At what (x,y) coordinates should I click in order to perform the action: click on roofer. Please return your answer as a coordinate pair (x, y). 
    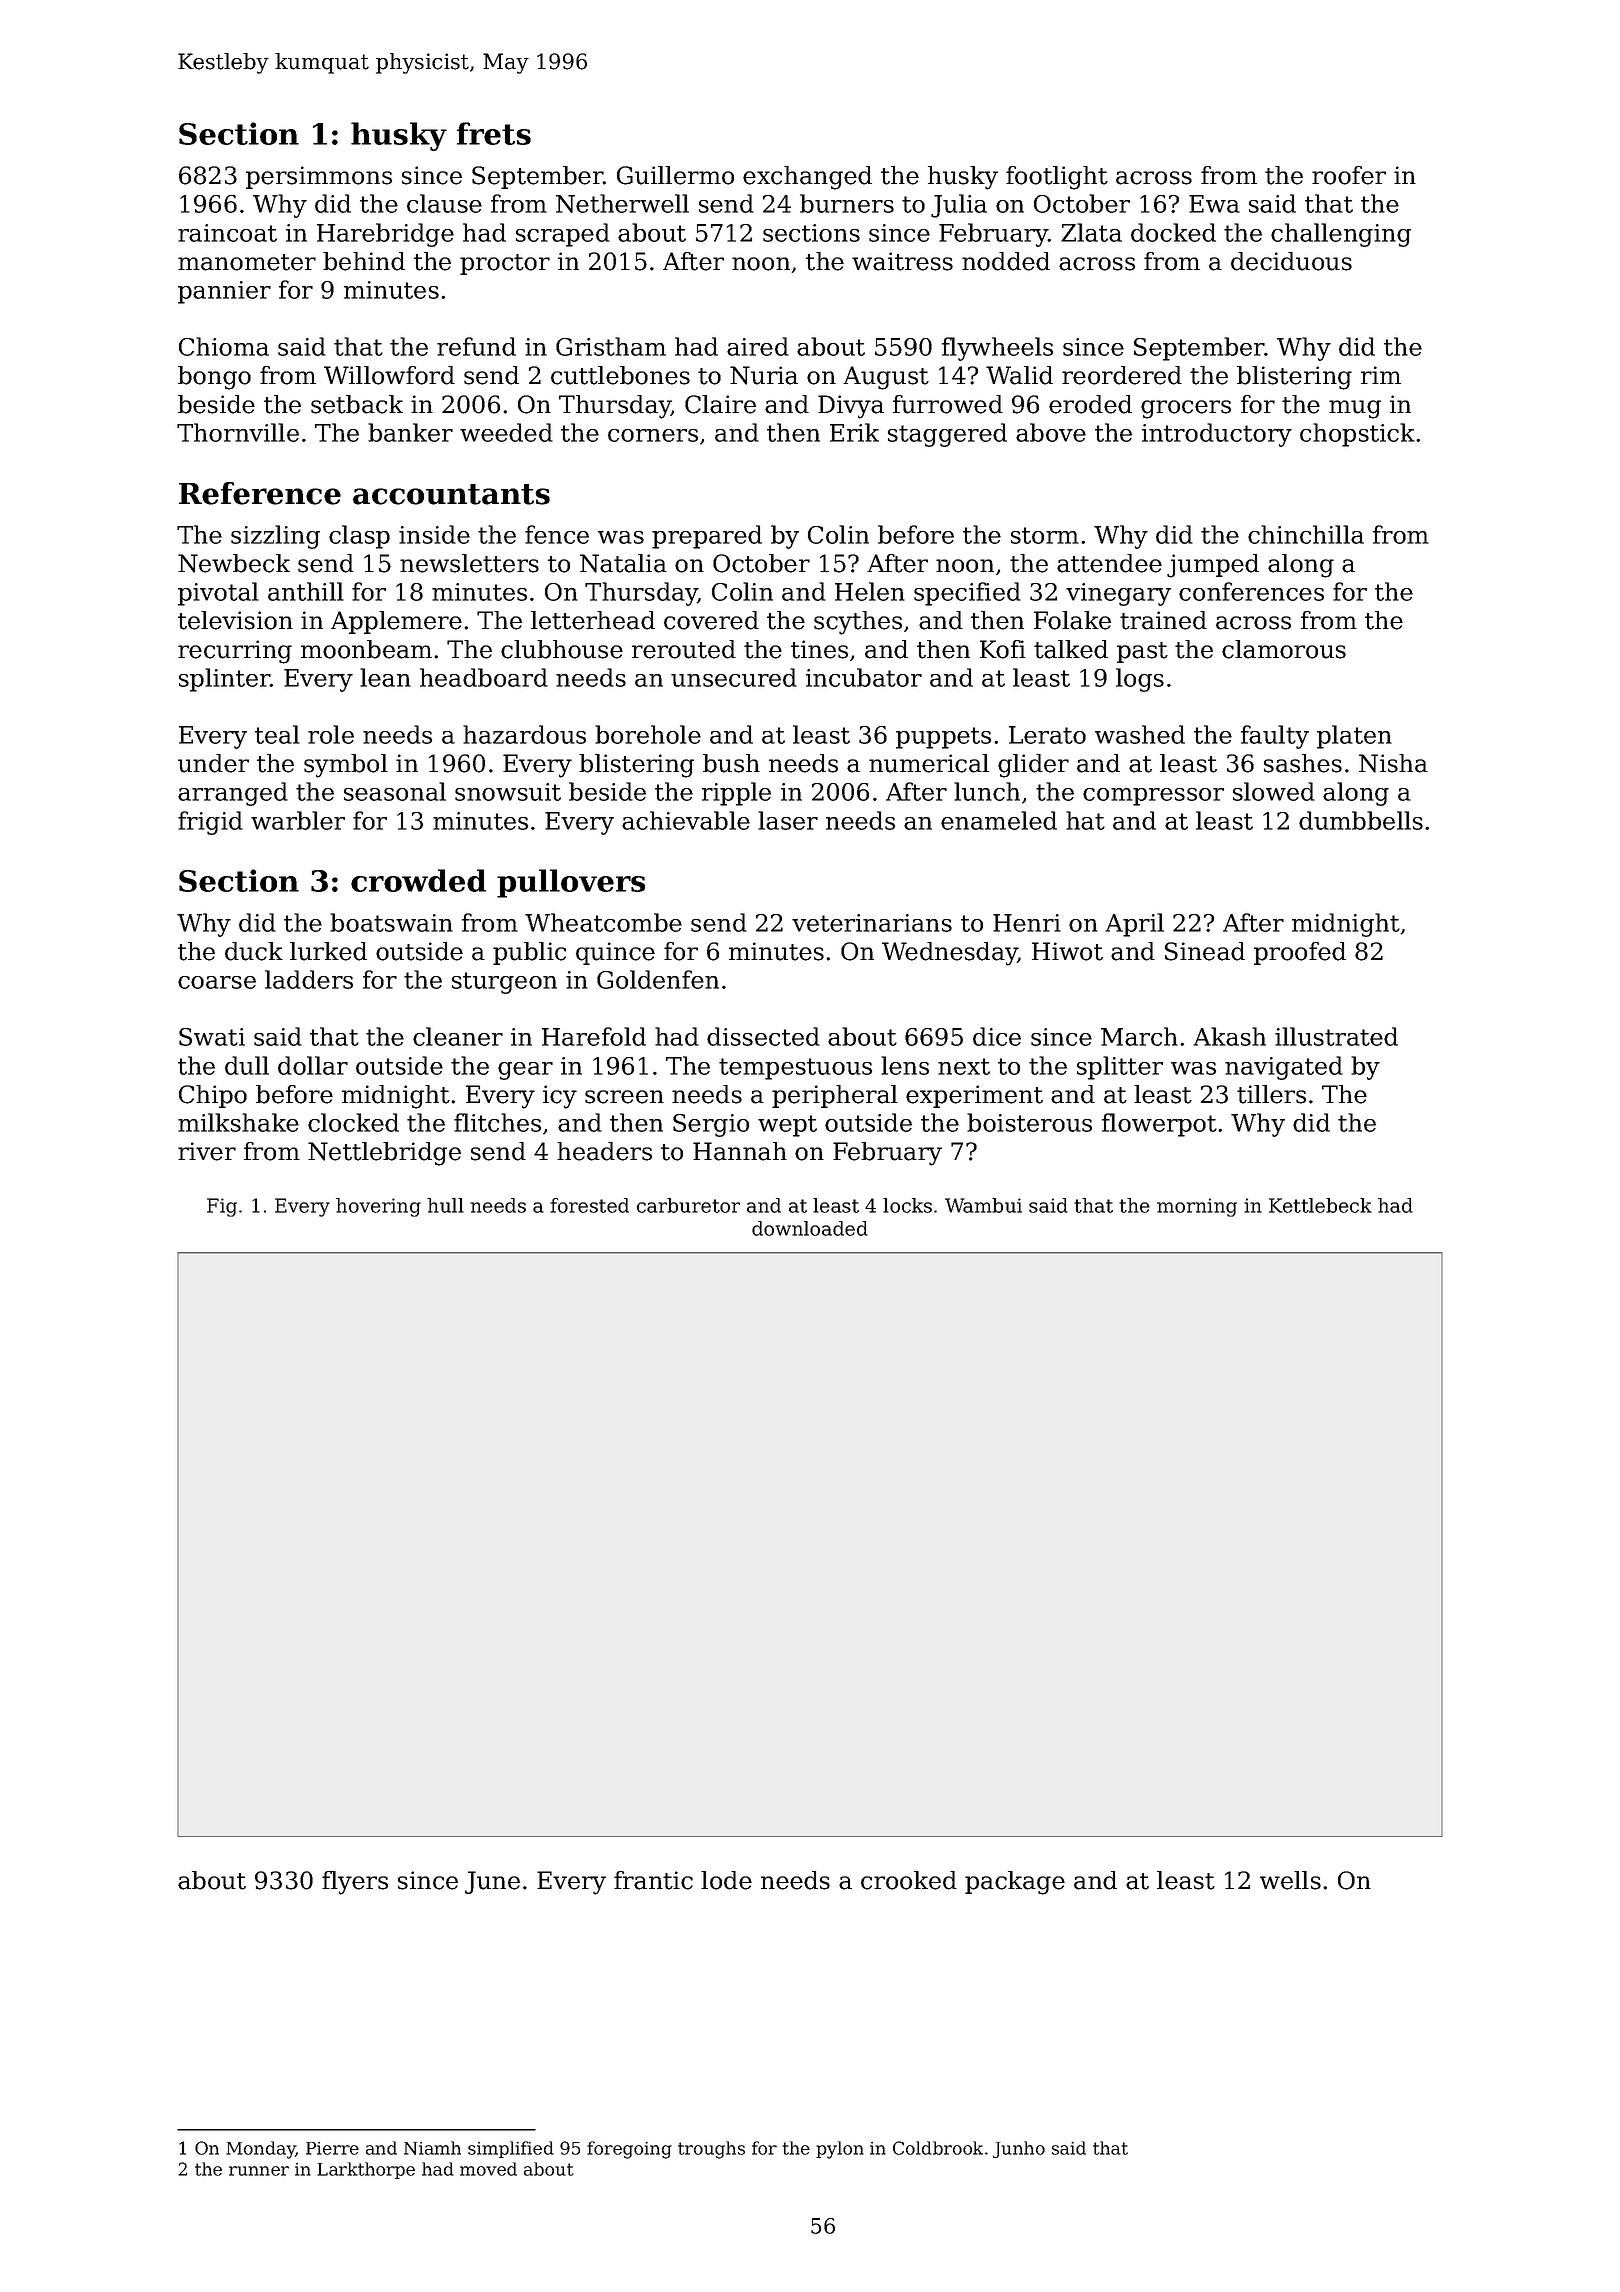
    Looking at the image, I should click on (1349, 175).
